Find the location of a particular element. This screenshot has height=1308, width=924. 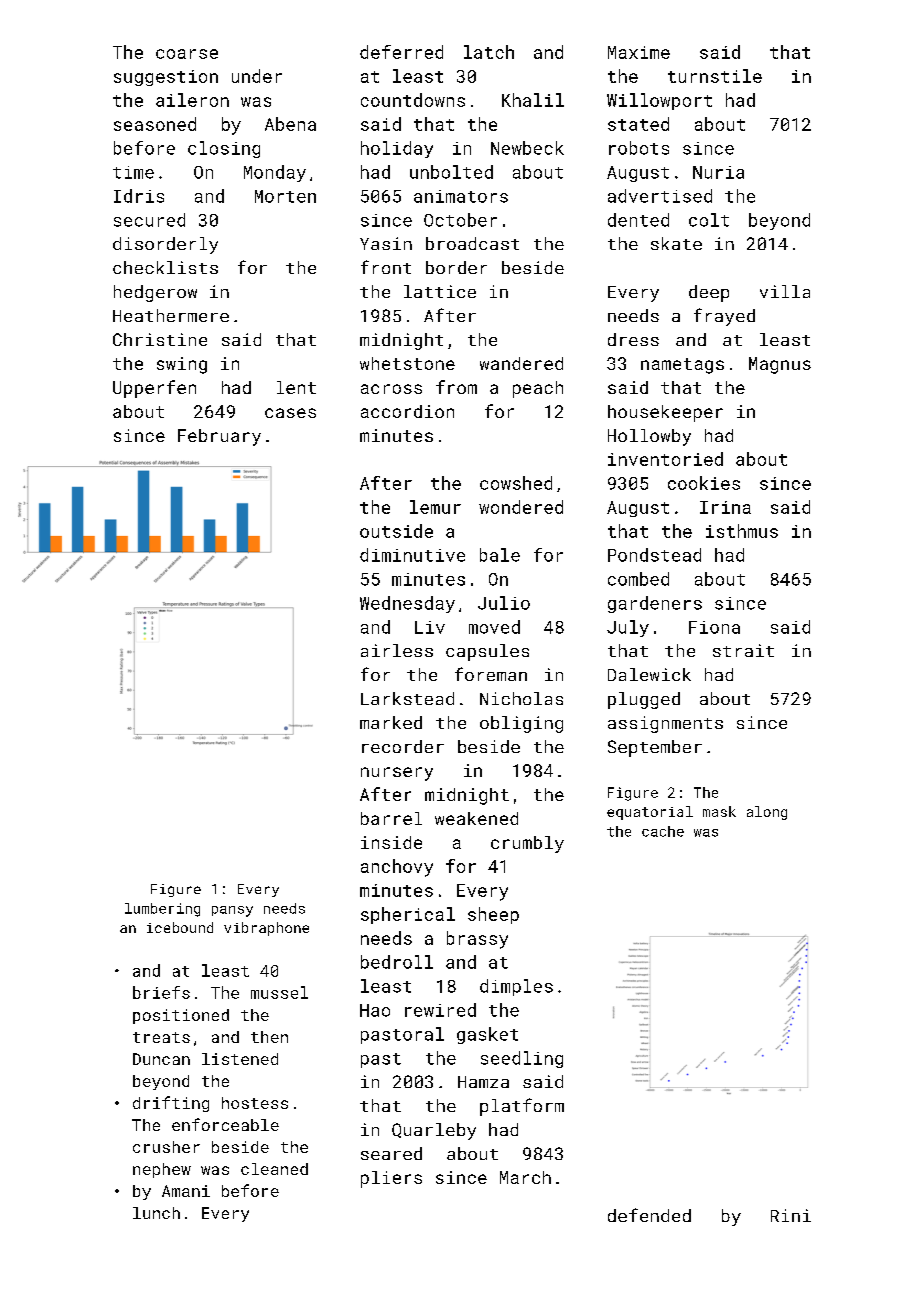

strait is located at coordinates (743, 650).
